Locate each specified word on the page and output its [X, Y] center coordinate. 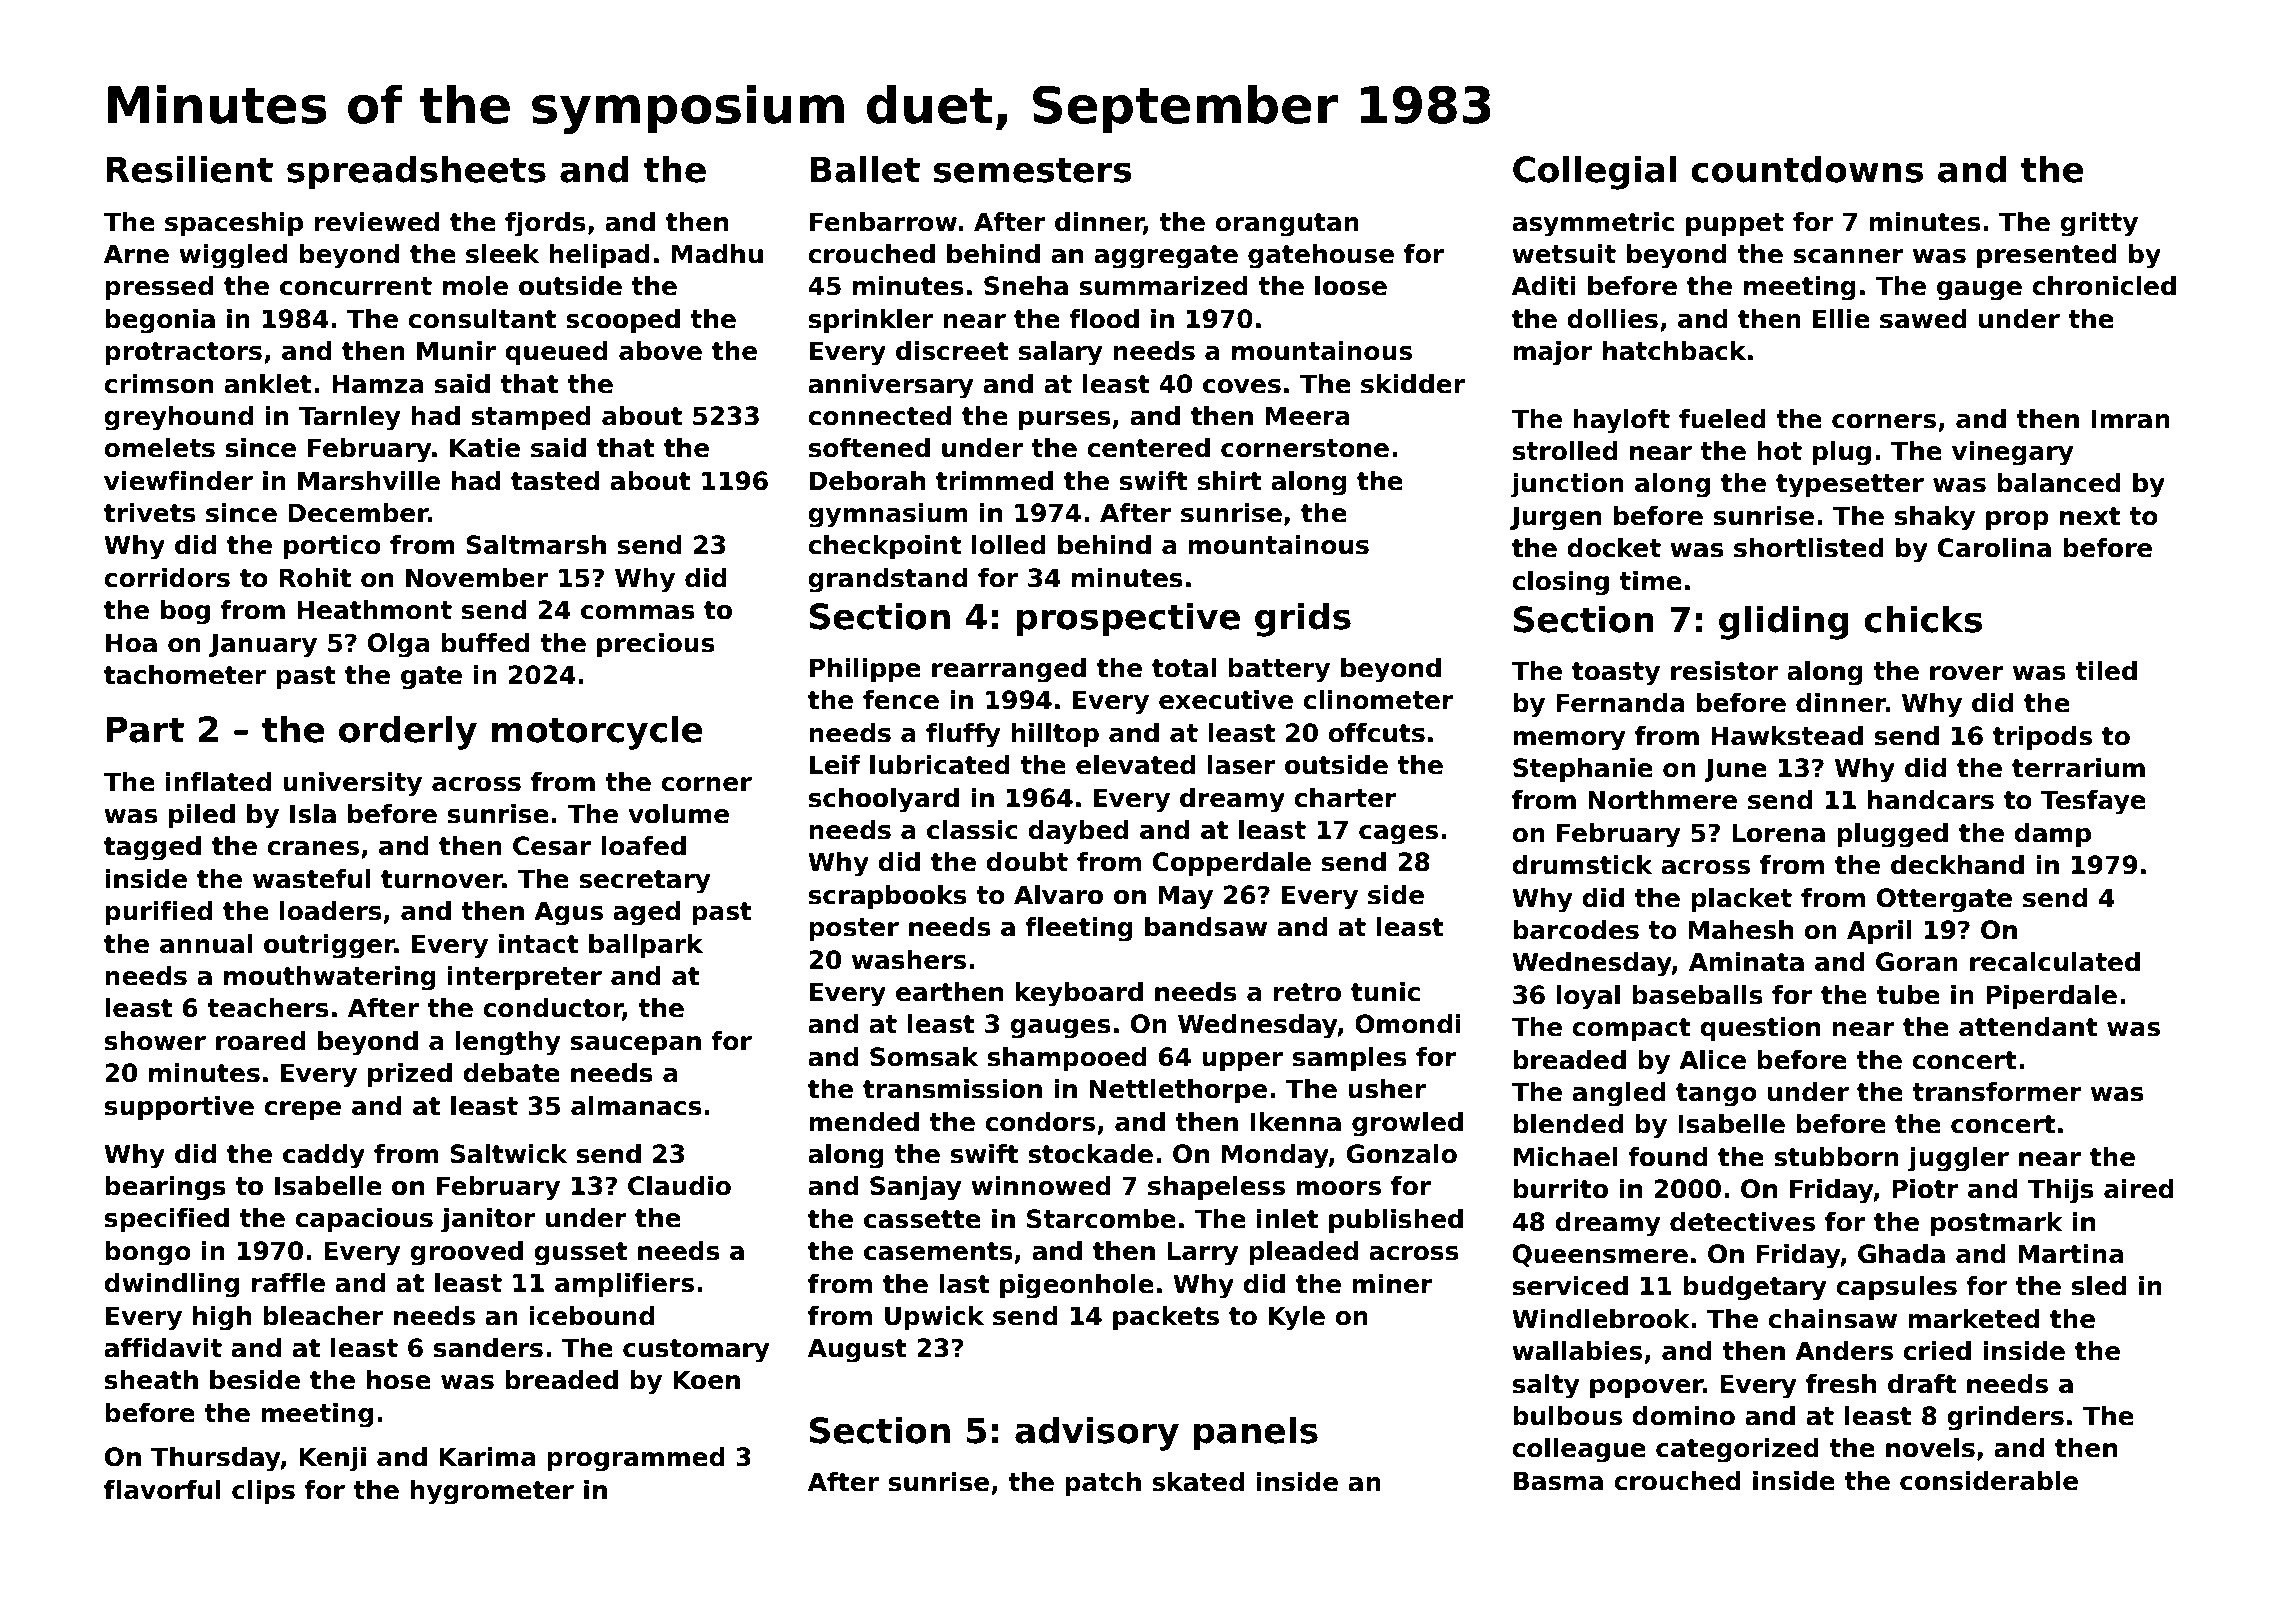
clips [263, 1492]
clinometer [1378, 700]
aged [646, 913]
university [352, 784]
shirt [1230, 481]
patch [1103, 1484]
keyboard [1079, 994]
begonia [160, 321]
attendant [2028, 1027]
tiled [2106, 671]
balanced [2059, 483]
